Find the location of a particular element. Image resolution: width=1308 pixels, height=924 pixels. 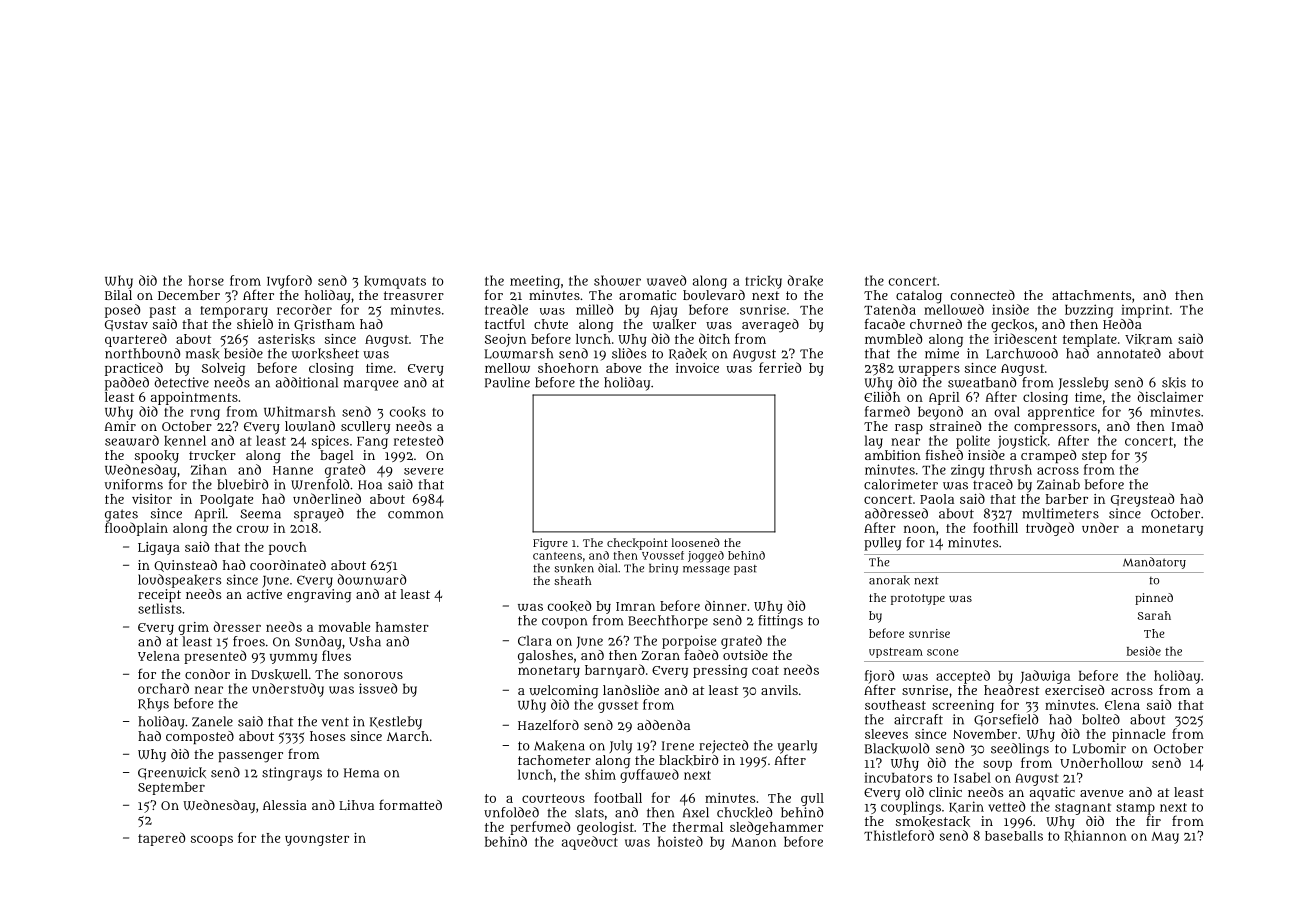

connected is located at coordinates (983, 295).
